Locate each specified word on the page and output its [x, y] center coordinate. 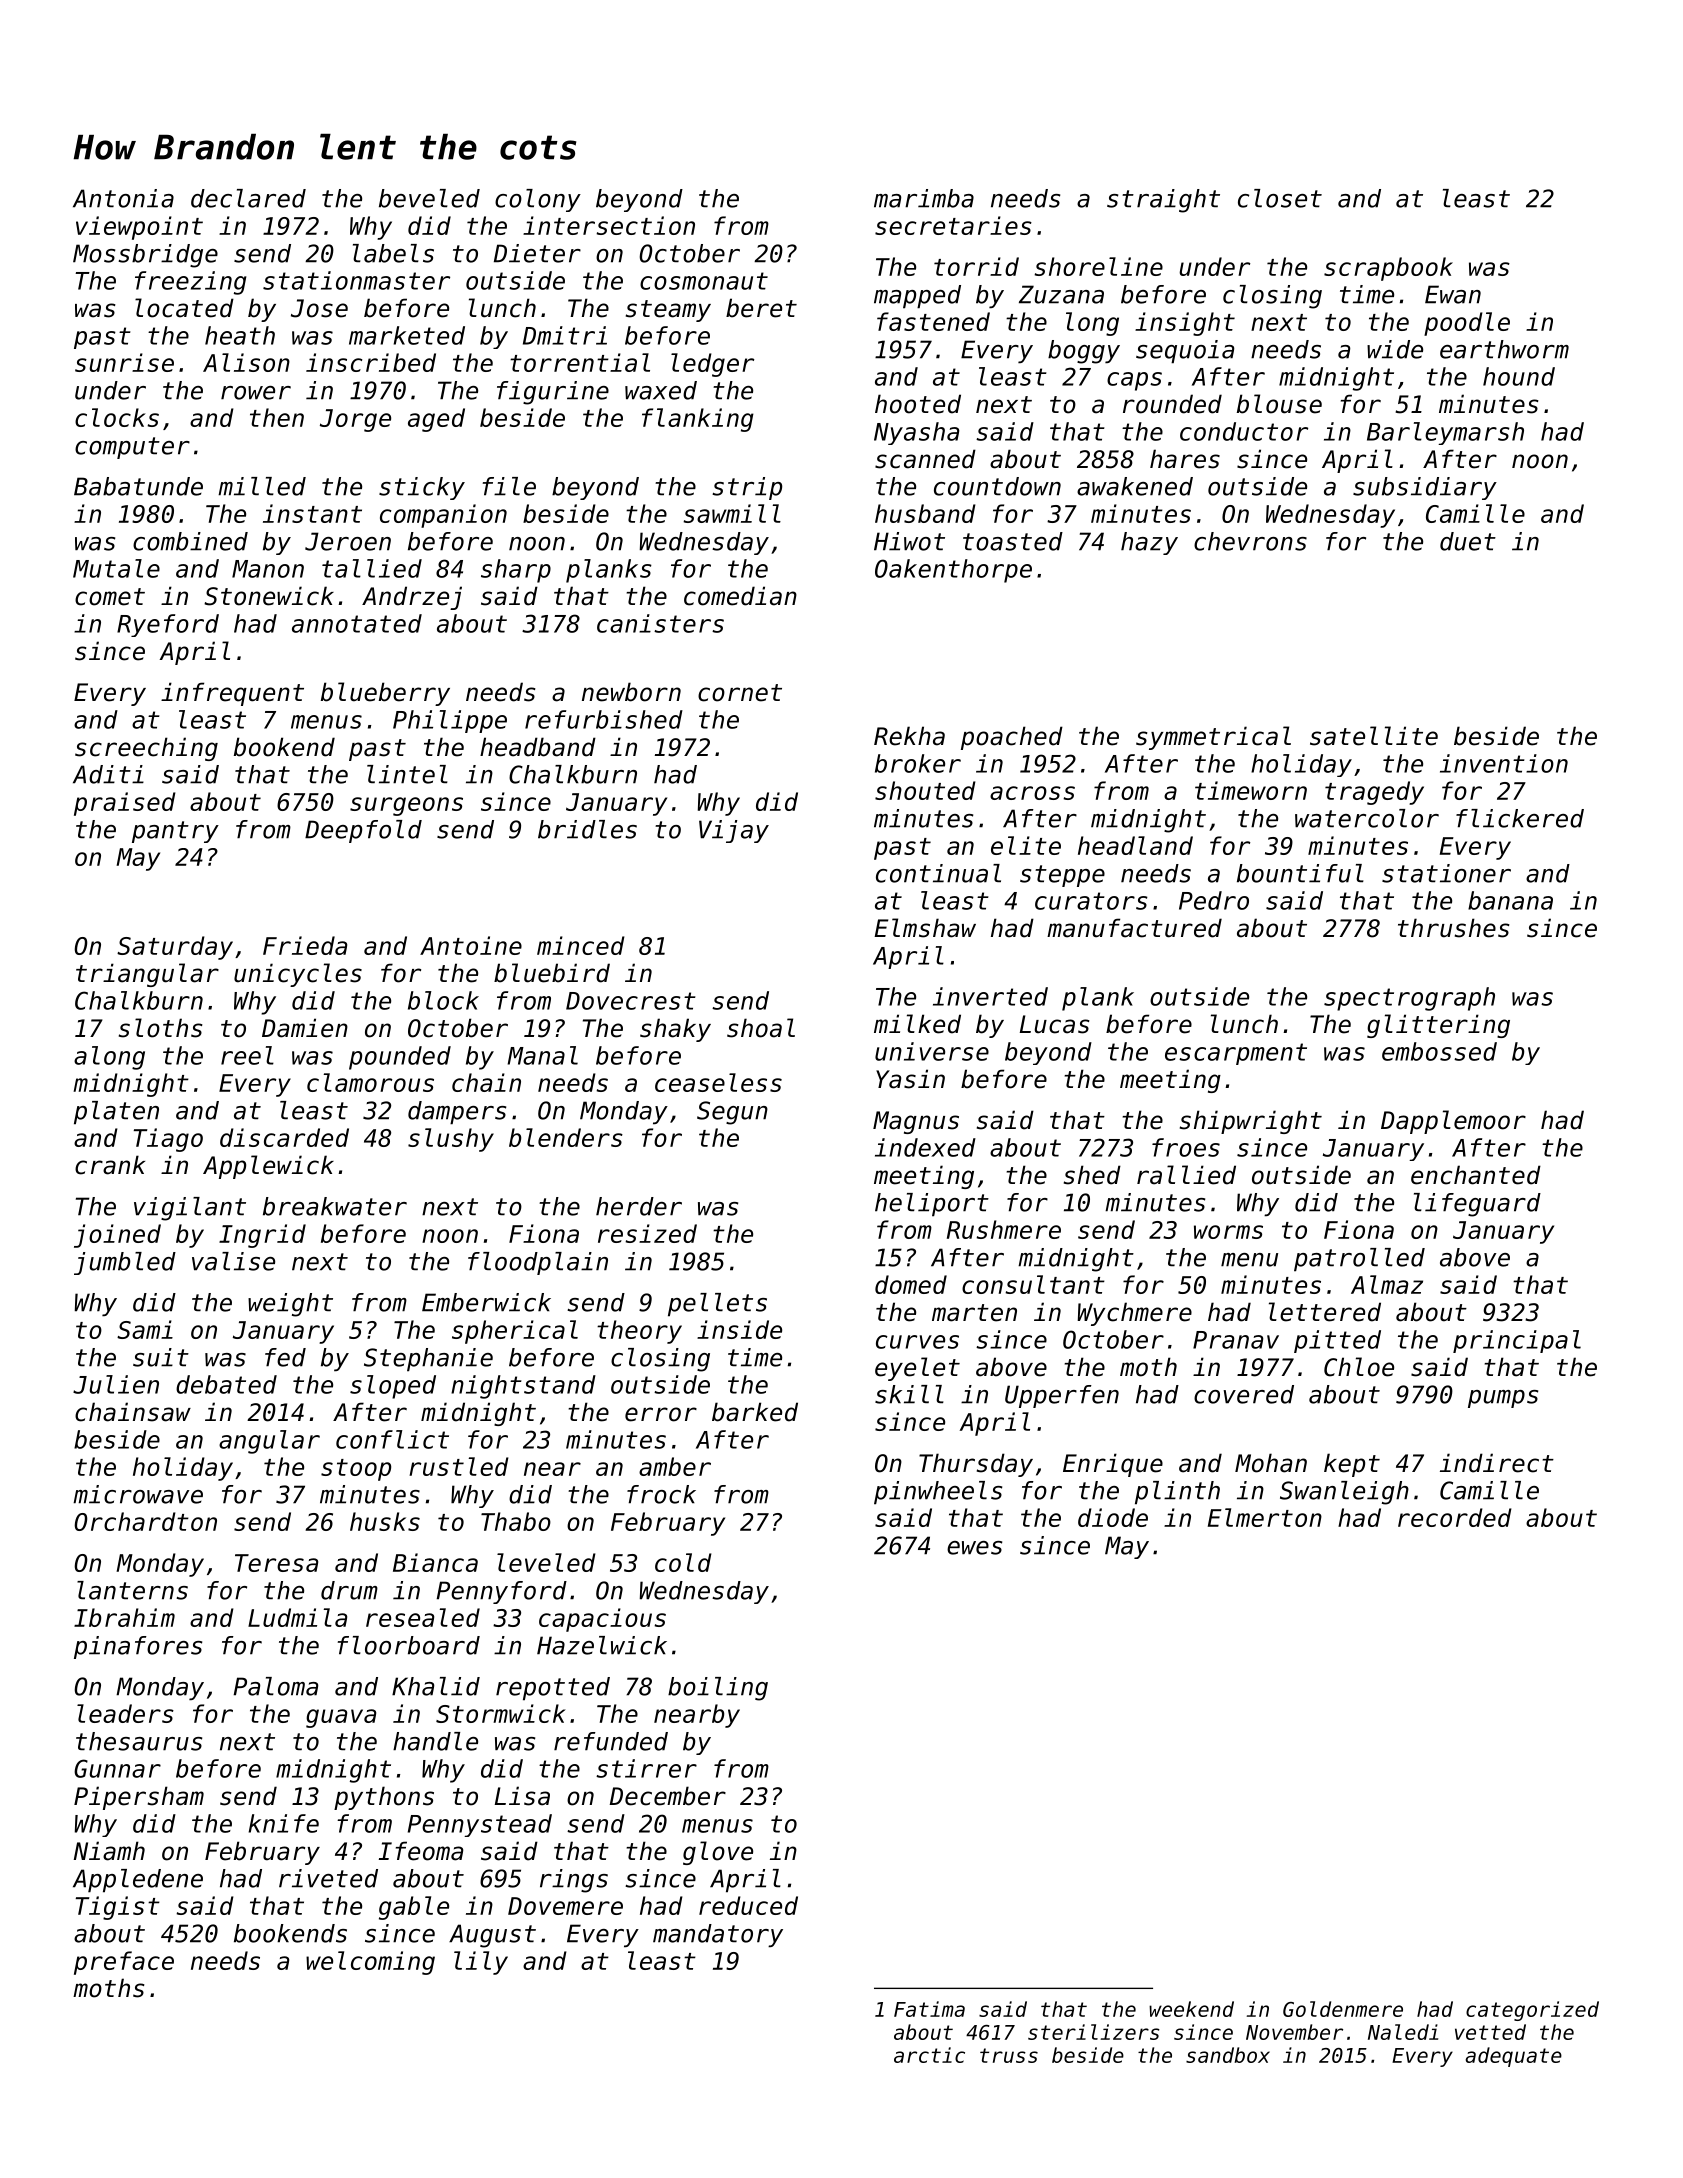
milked [917, 1024]
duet [1468, 541]
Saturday [175, 948]
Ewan [1453, 294]
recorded [1455, 1517]
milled [262, 486]
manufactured [1134, 928]
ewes [974, 1548]
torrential [580, 362]
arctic [929, 2055]
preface [124, 1963]
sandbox [1228, 2055]
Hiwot [909, 541]
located [184, 308]
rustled [459, 1466]
